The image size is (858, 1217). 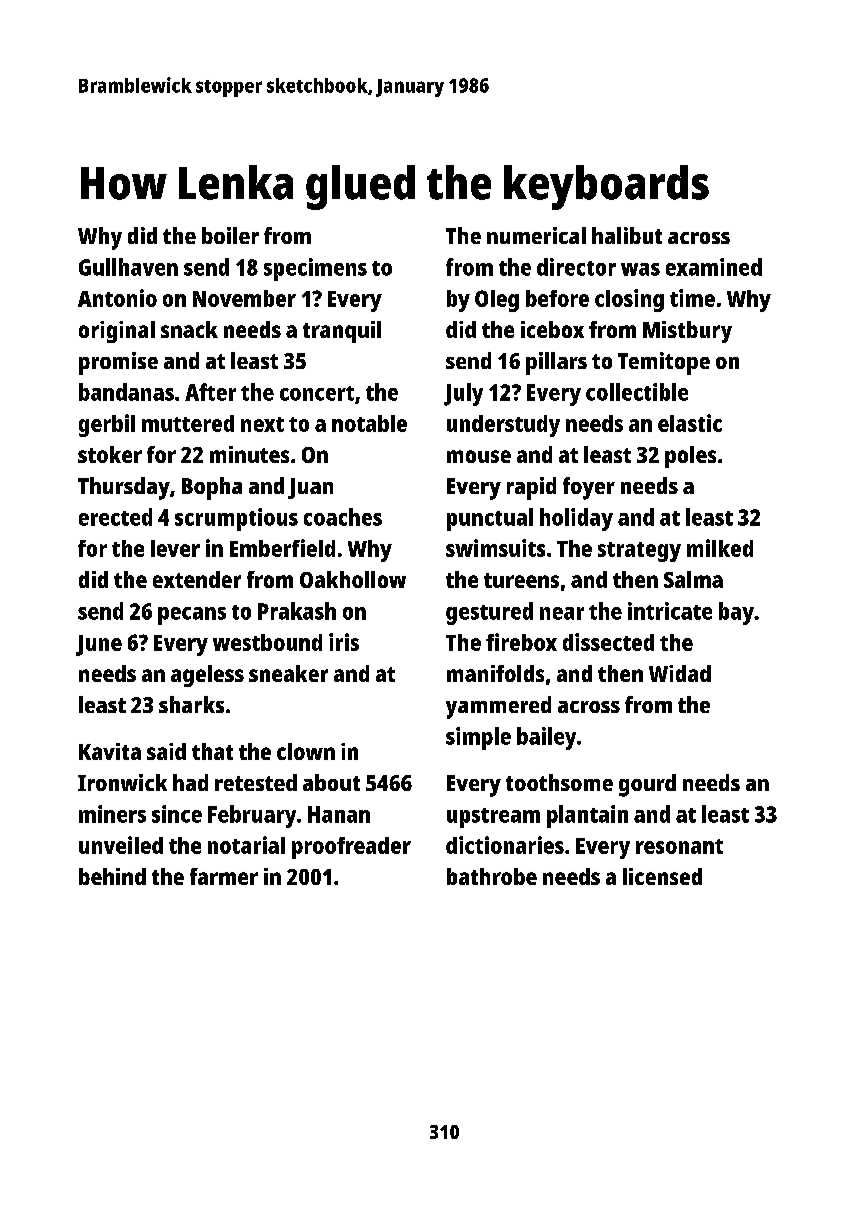 What do you see at coordinates (110, 751) in the screenshot?
I see `Kavita` at bounding box center [110, 751].
